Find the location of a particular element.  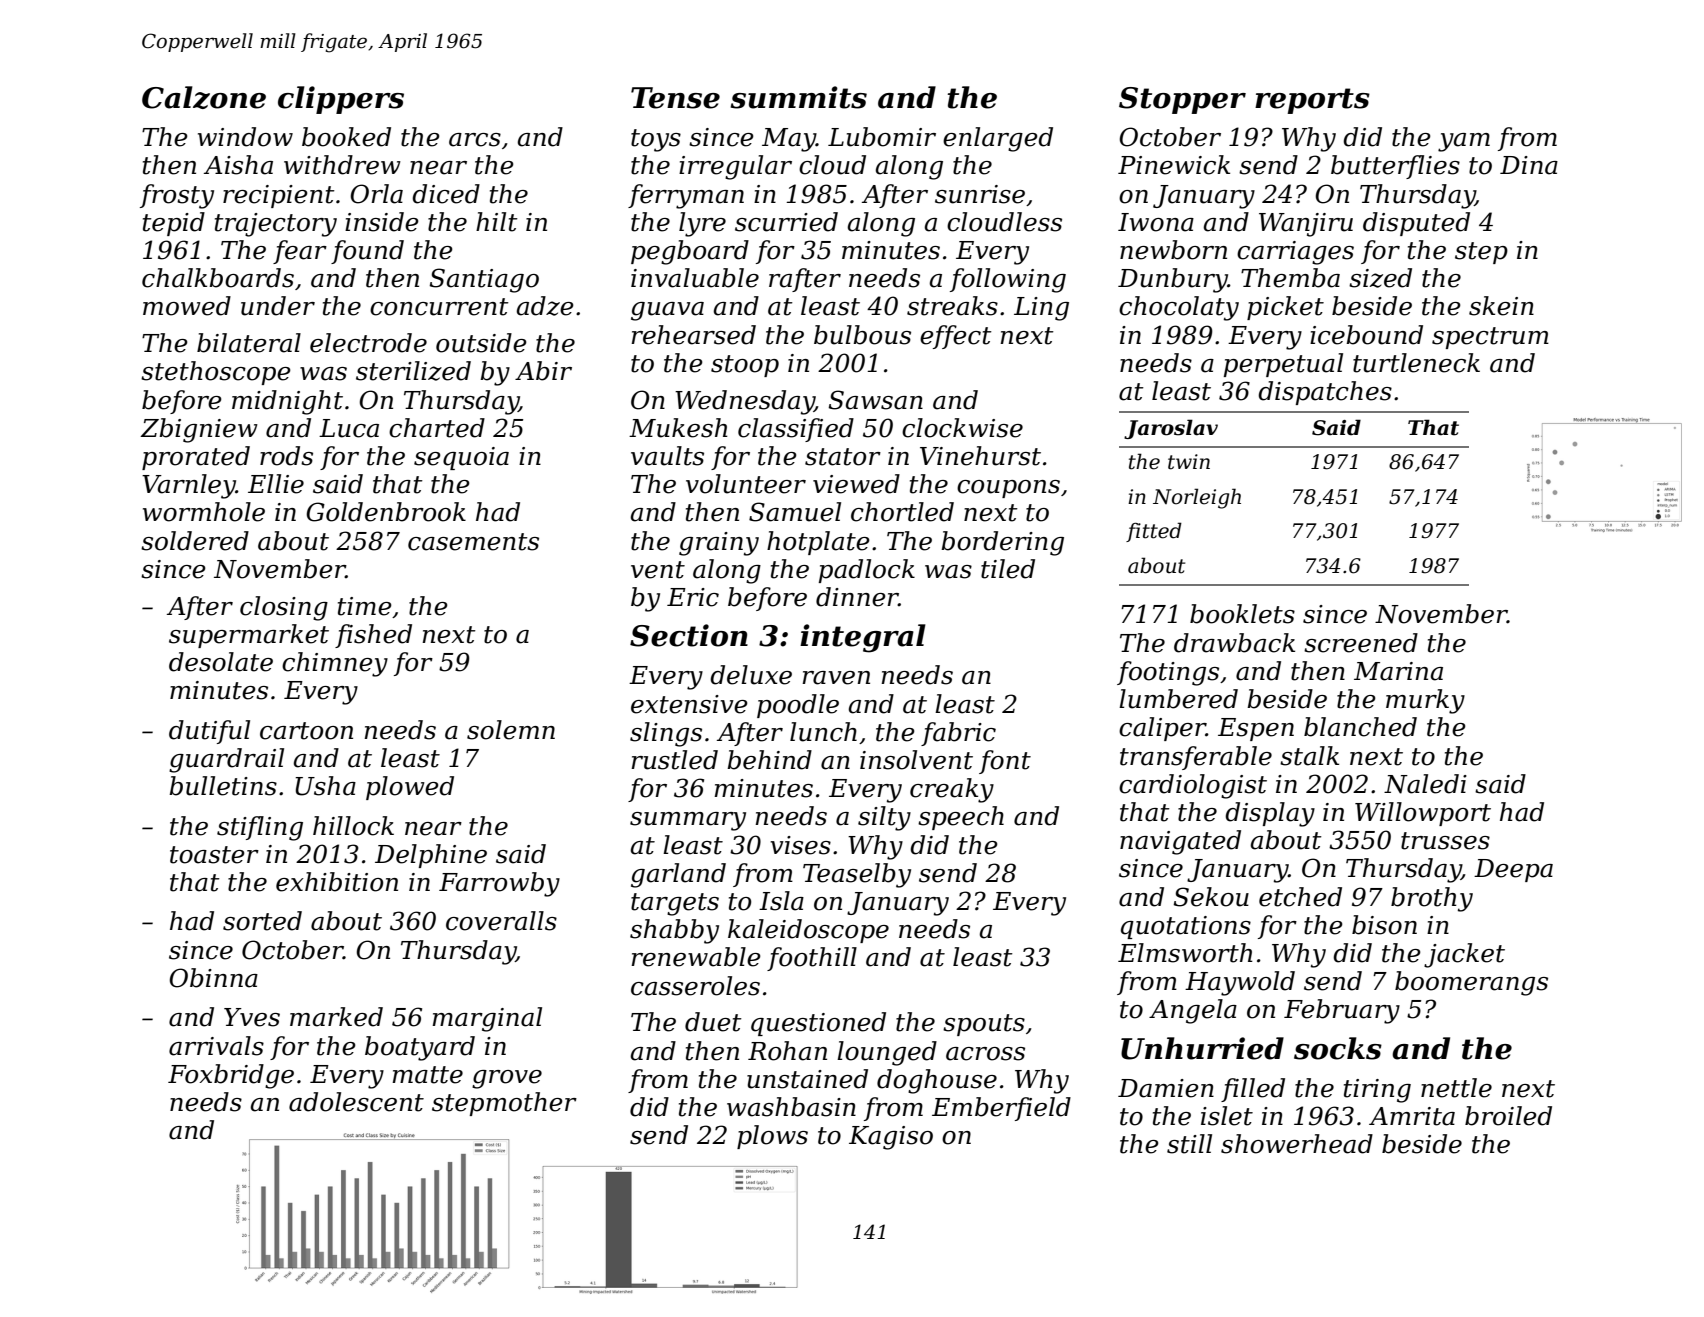

Wanjiru is located at coordinates (1306, 225).
